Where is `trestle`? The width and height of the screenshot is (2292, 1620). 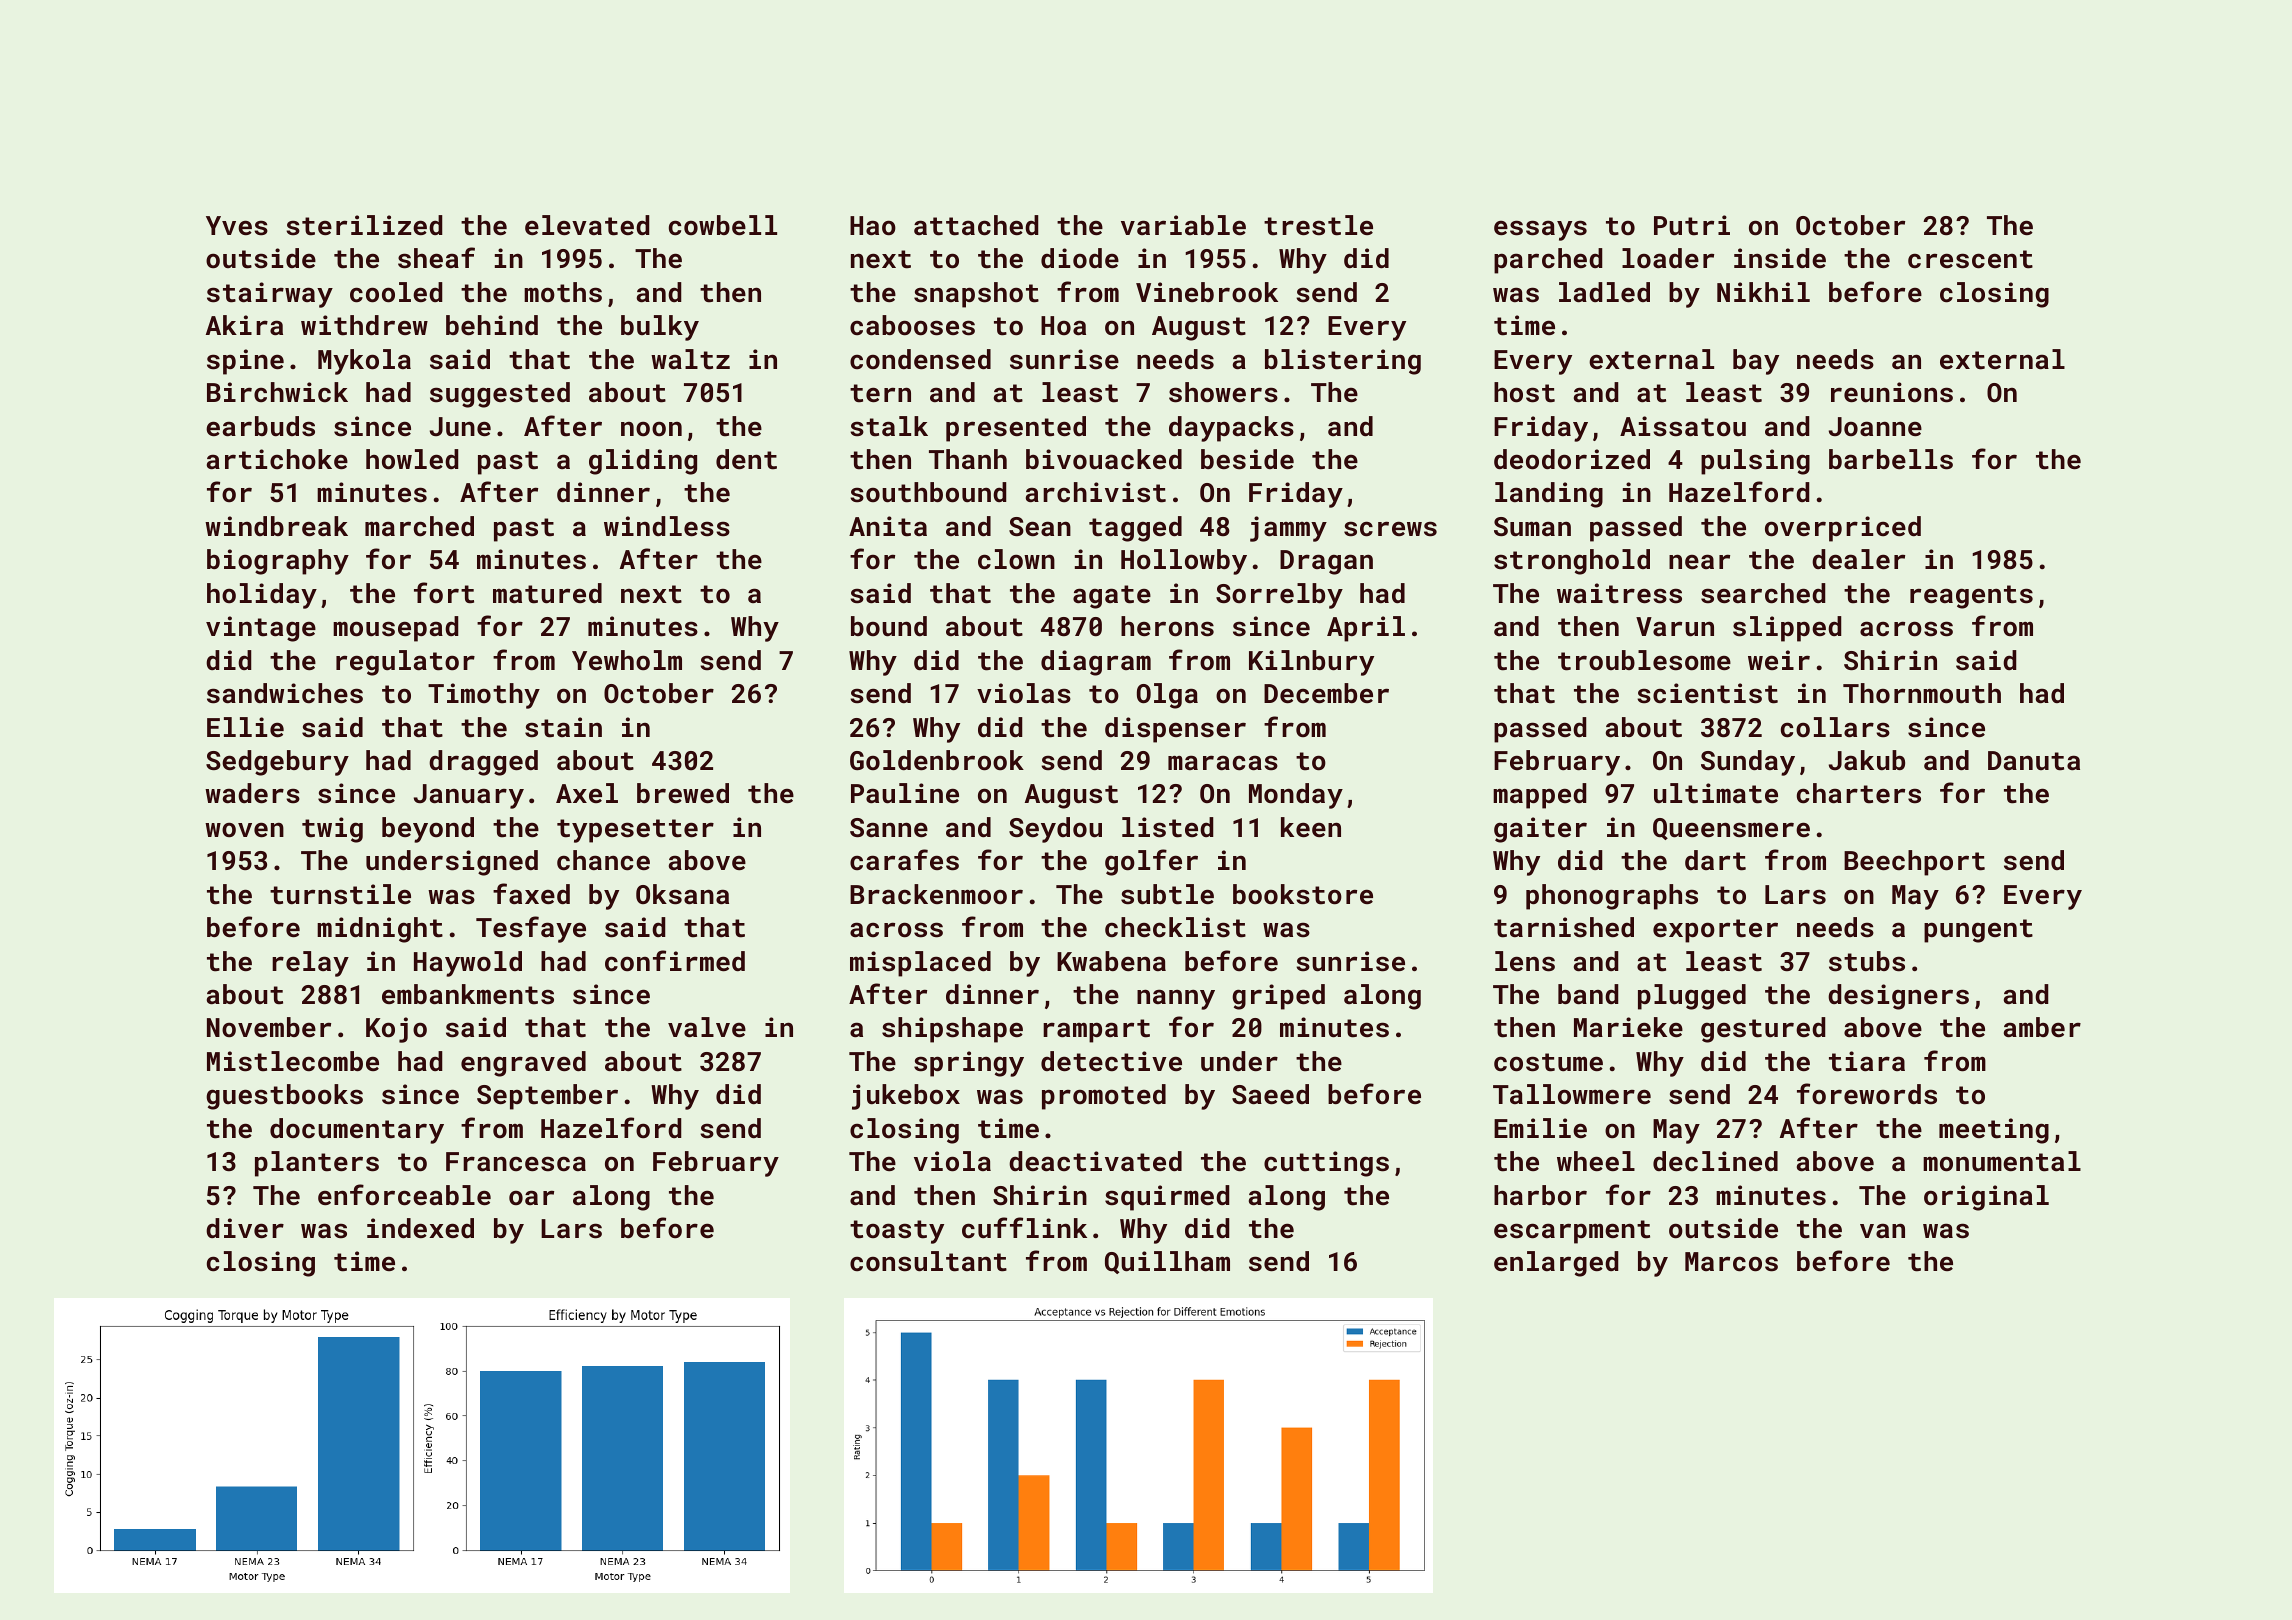 trestle is located at coordinates (1318, 225).
